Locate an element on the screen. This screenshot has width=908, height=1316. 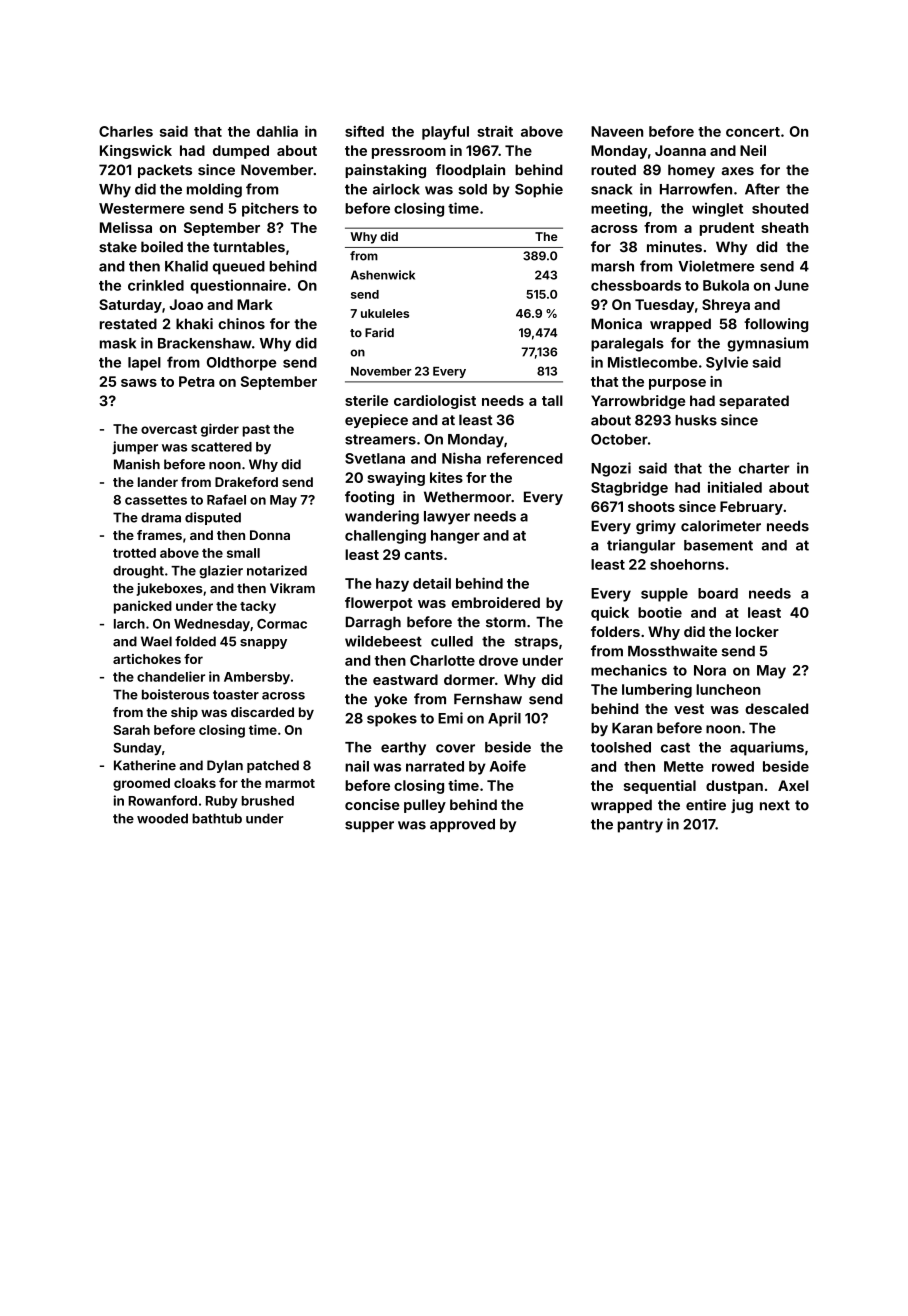
February is located at coordinates (751, 508).
